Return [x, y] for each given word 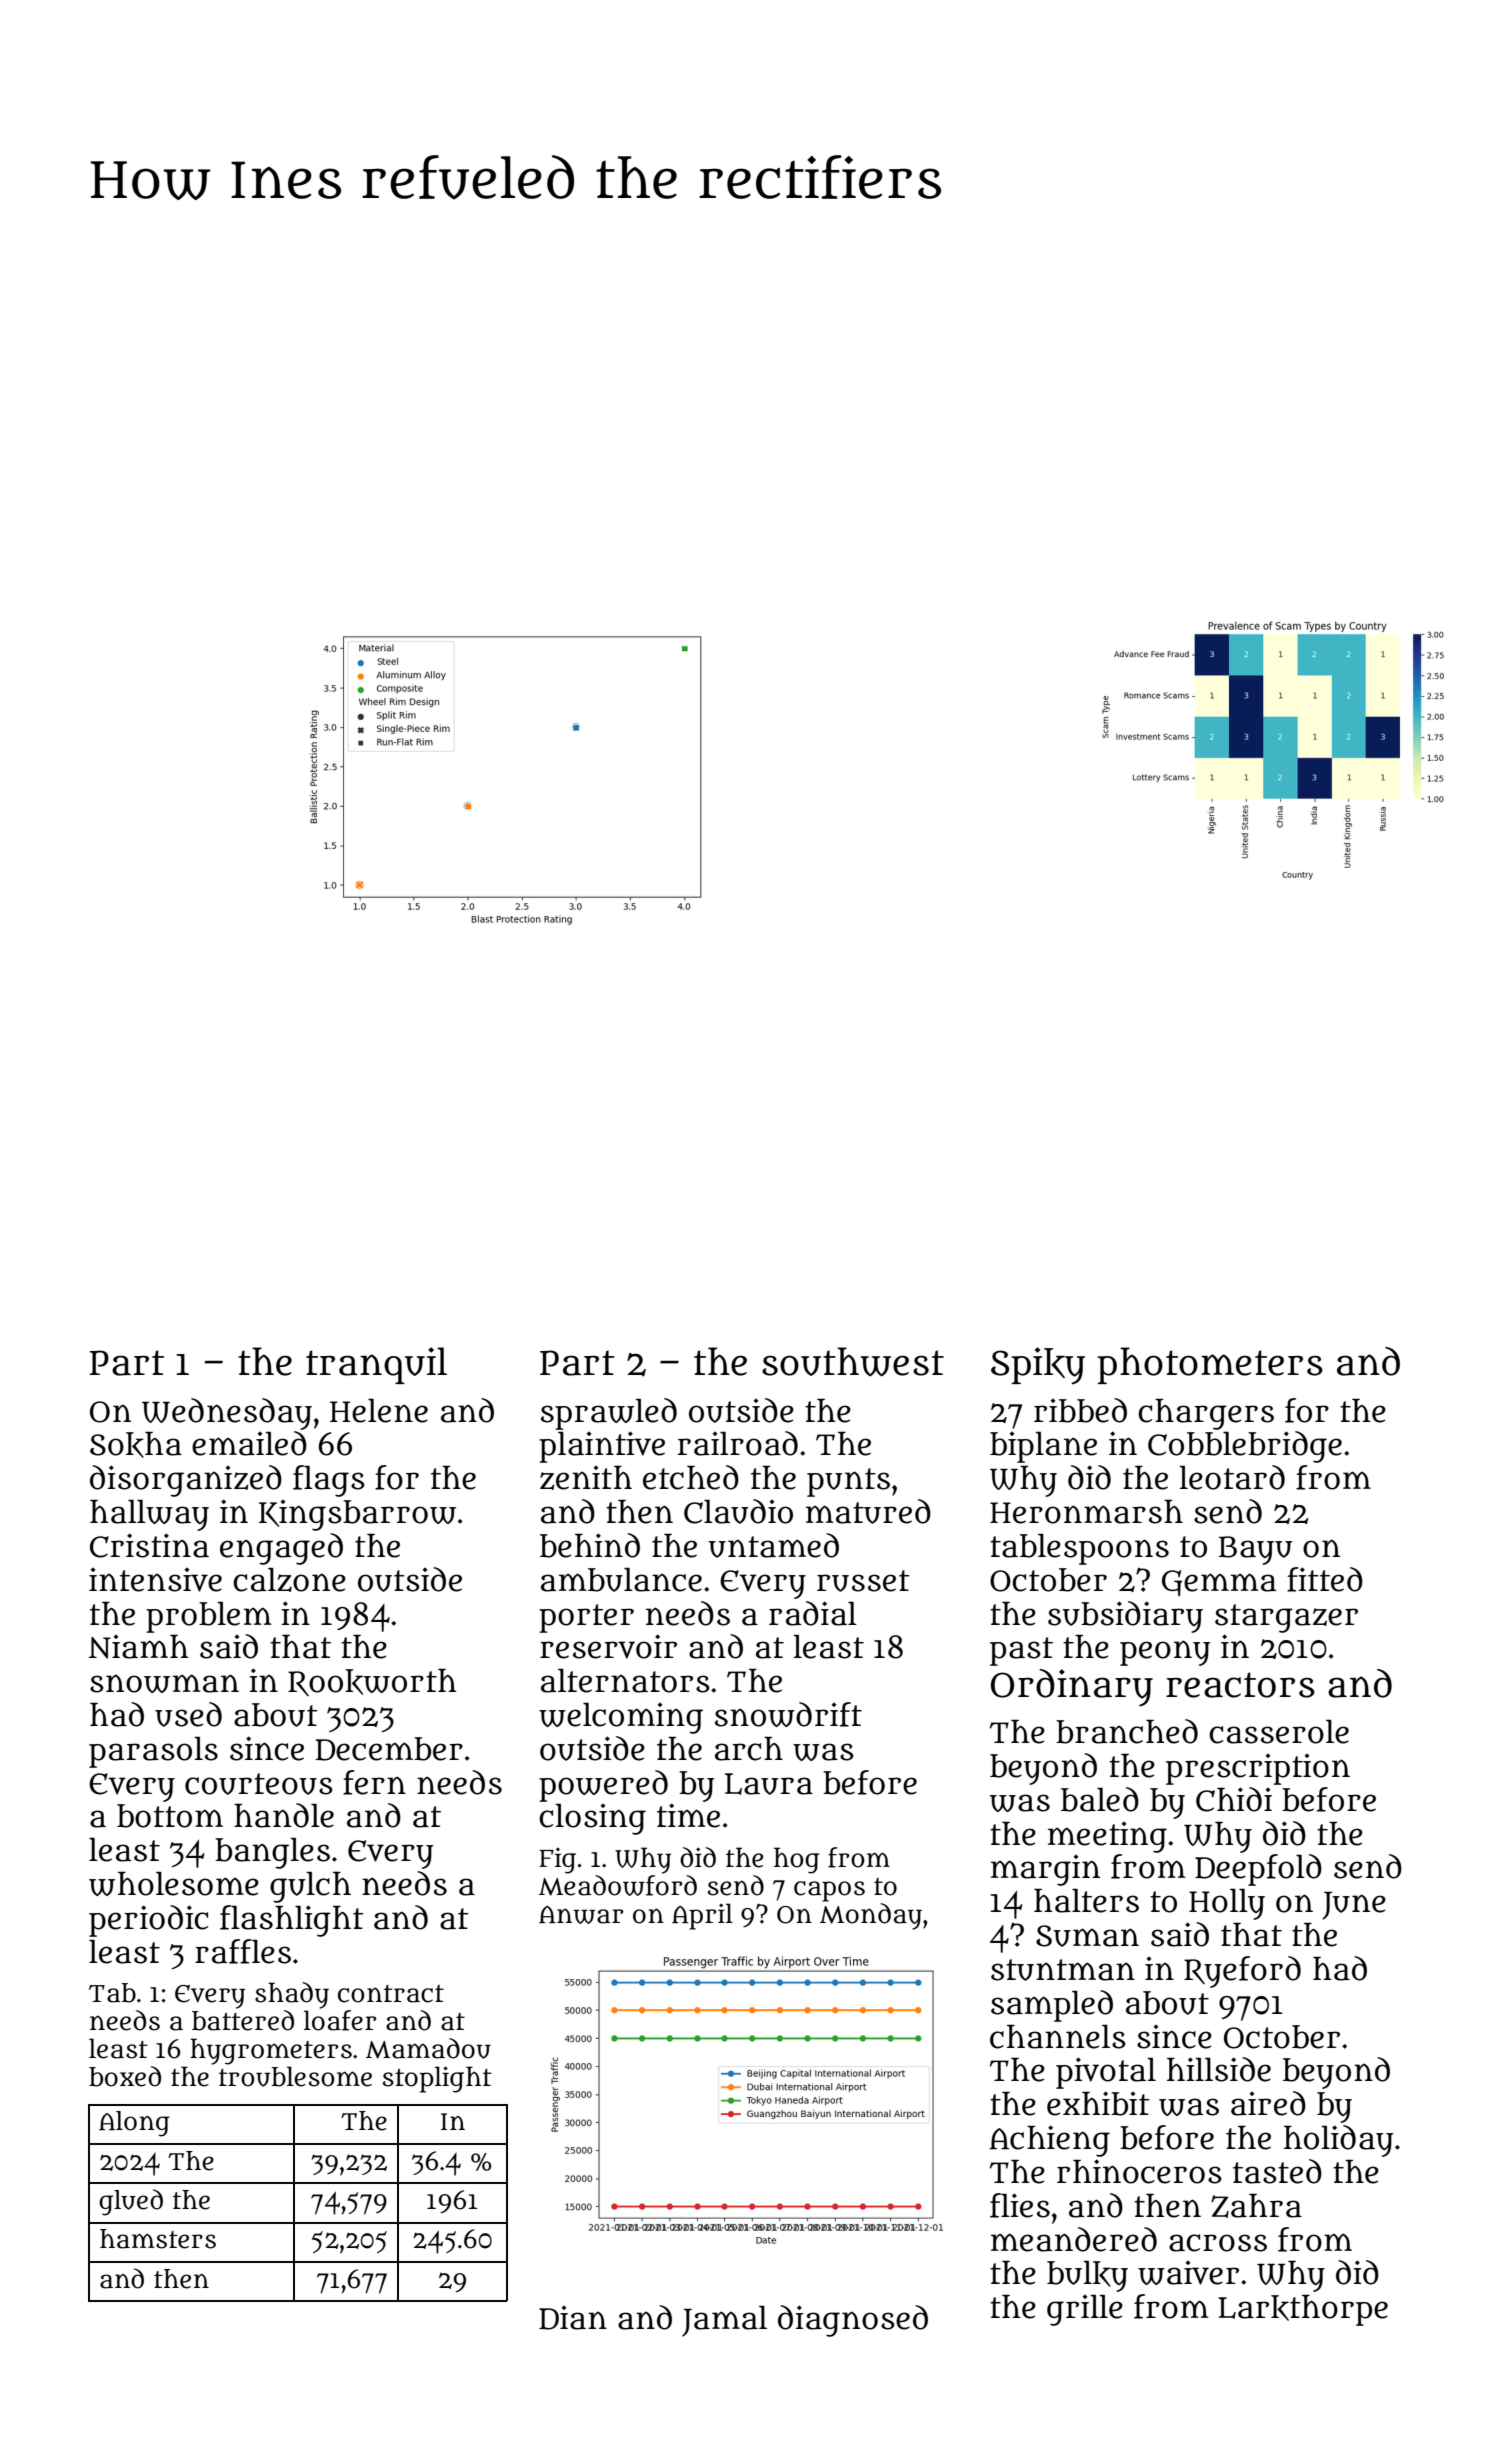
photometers [1210, 1365]
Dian [573, 2318]
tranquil [376, 1365]
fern [374, 1782]
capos [829, 1891]
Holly [1227, 1904]
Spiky [1038, 1366]
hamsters [158, 2239]
